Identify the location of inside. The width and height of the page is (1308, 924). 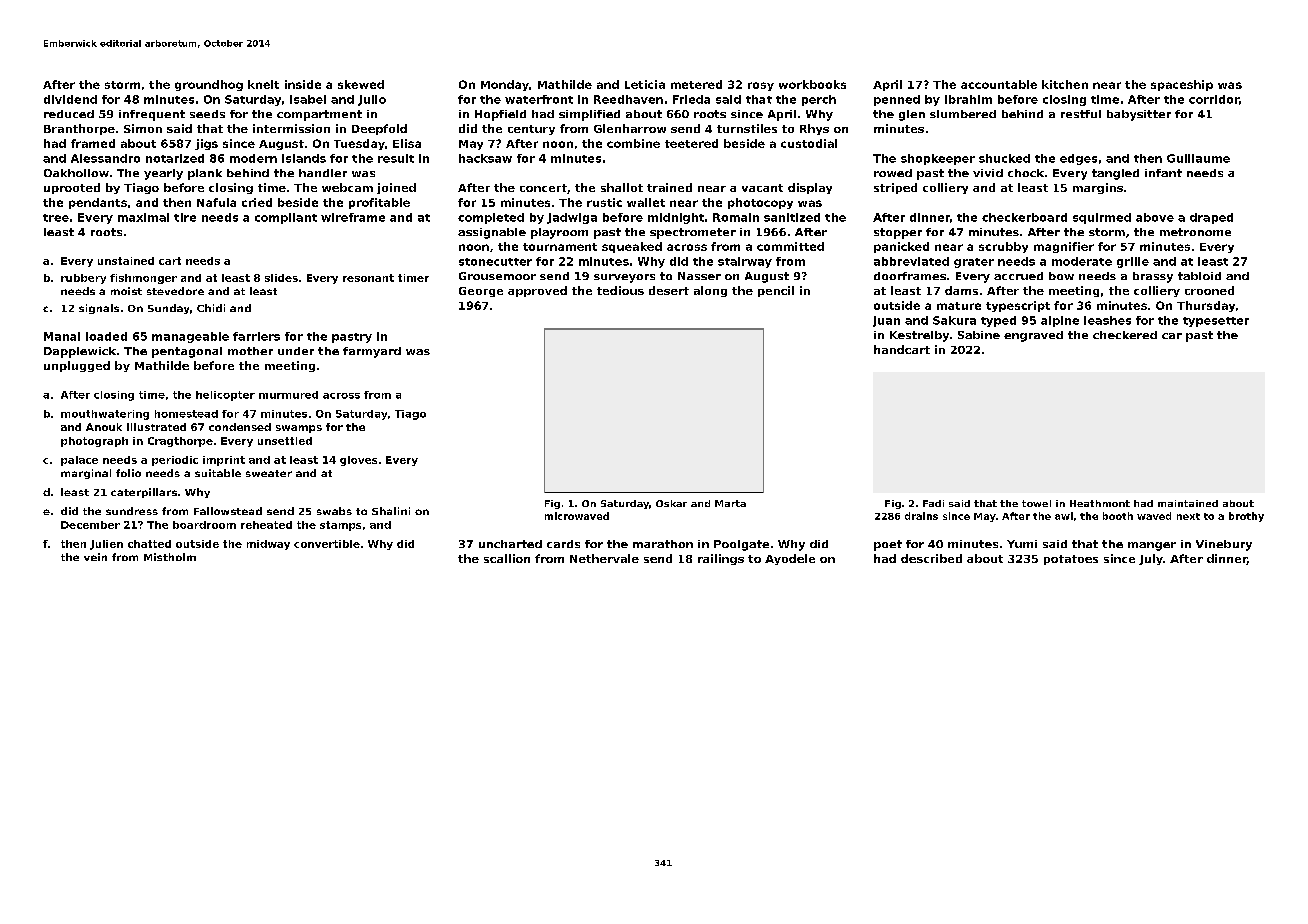
(303, 84).
